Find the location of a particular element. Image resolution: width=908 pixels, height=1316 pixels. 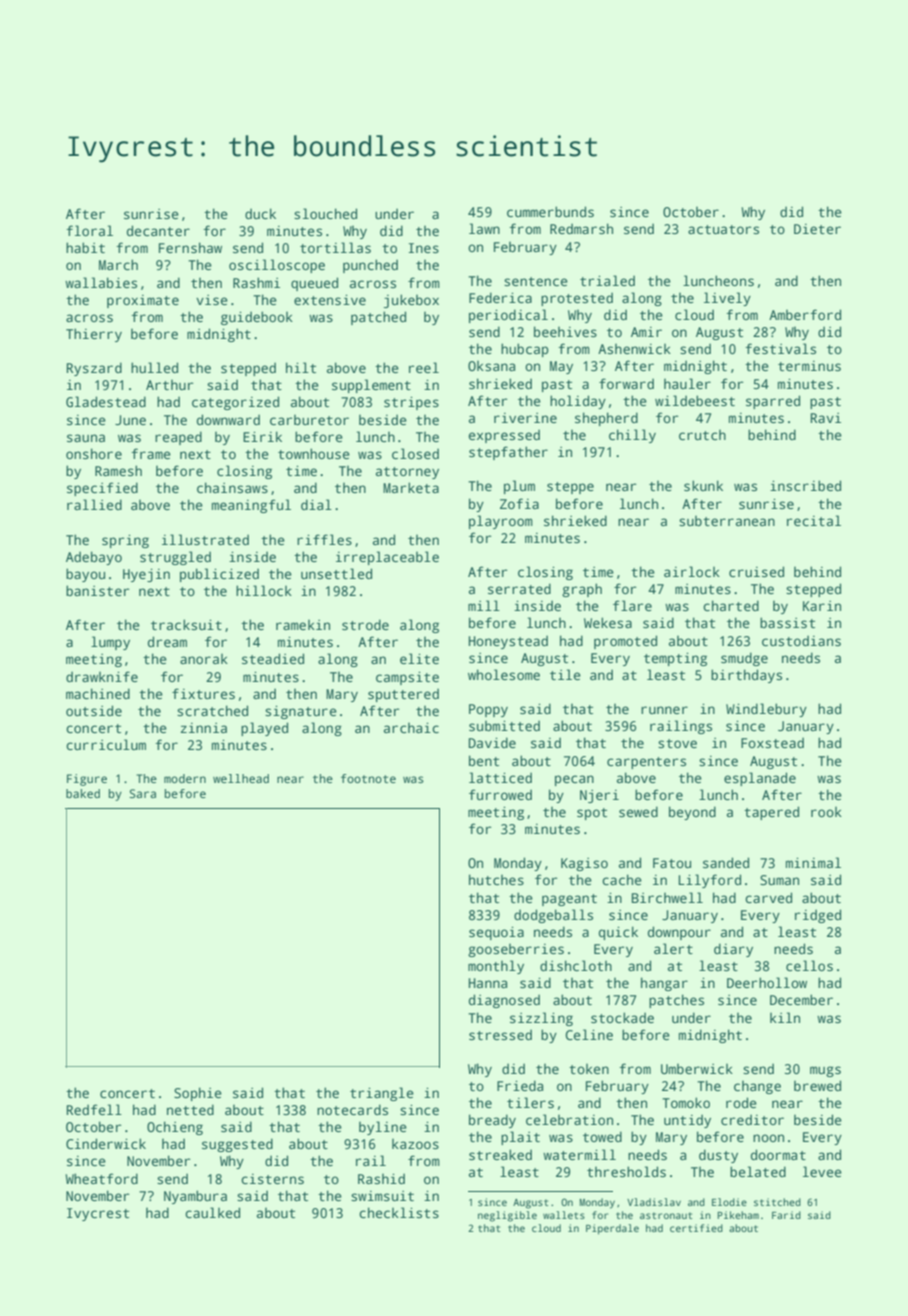

periodical is located at coordinates (508, 316).
